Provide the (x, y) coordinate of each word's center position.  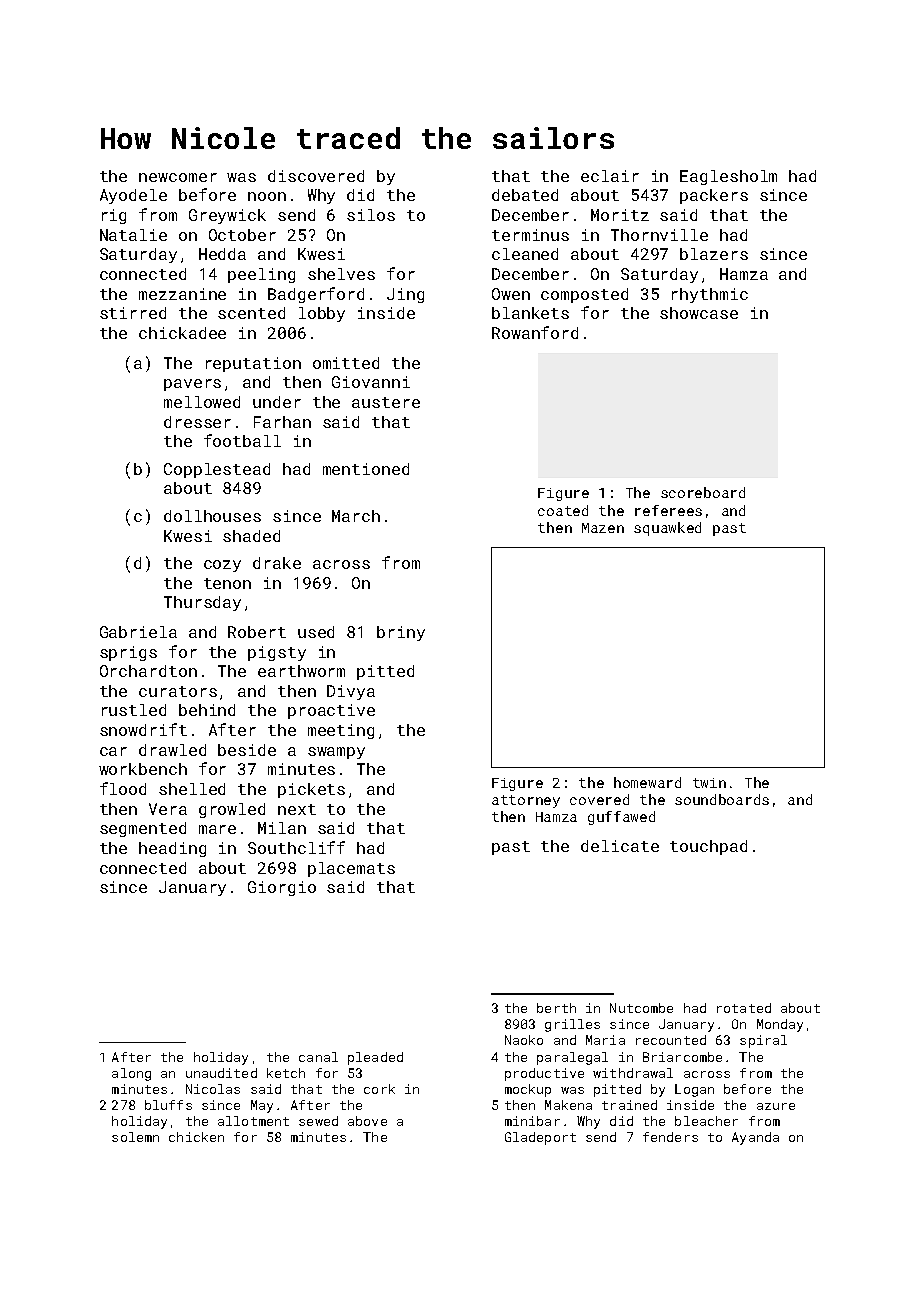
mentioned (366, 469)
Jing (405, 295)
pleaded (375, 1058)
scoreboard (703, 492)
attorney (526, 801)
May (262, 1106)
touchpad (708, 847)
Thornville (659, 235)
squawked (667, 529)
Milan (282, 828)
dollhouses (212, 516)
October (242, 235)
